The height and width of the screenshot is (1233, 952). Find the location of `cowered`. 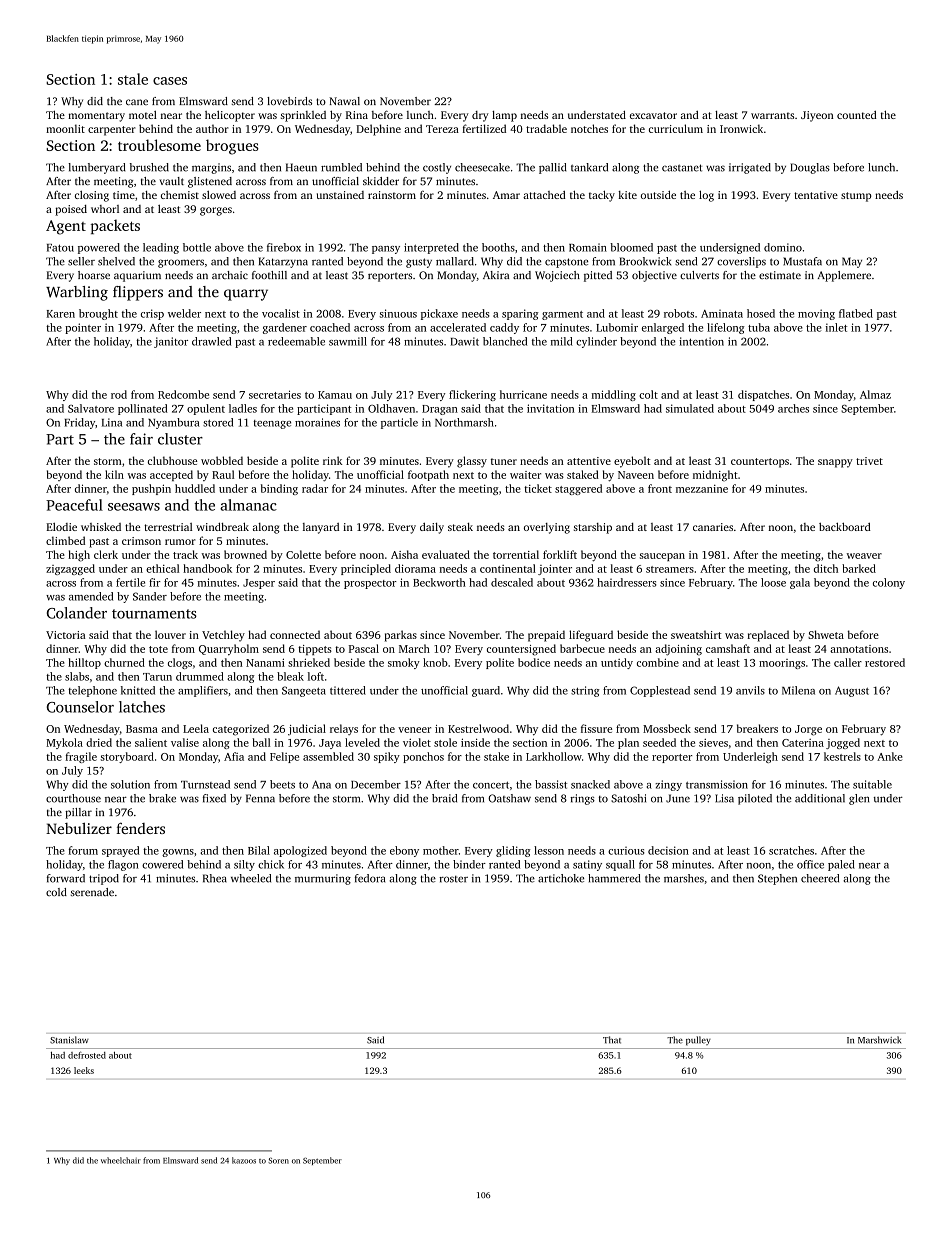

cowered is located at coordinates (162, 864).
